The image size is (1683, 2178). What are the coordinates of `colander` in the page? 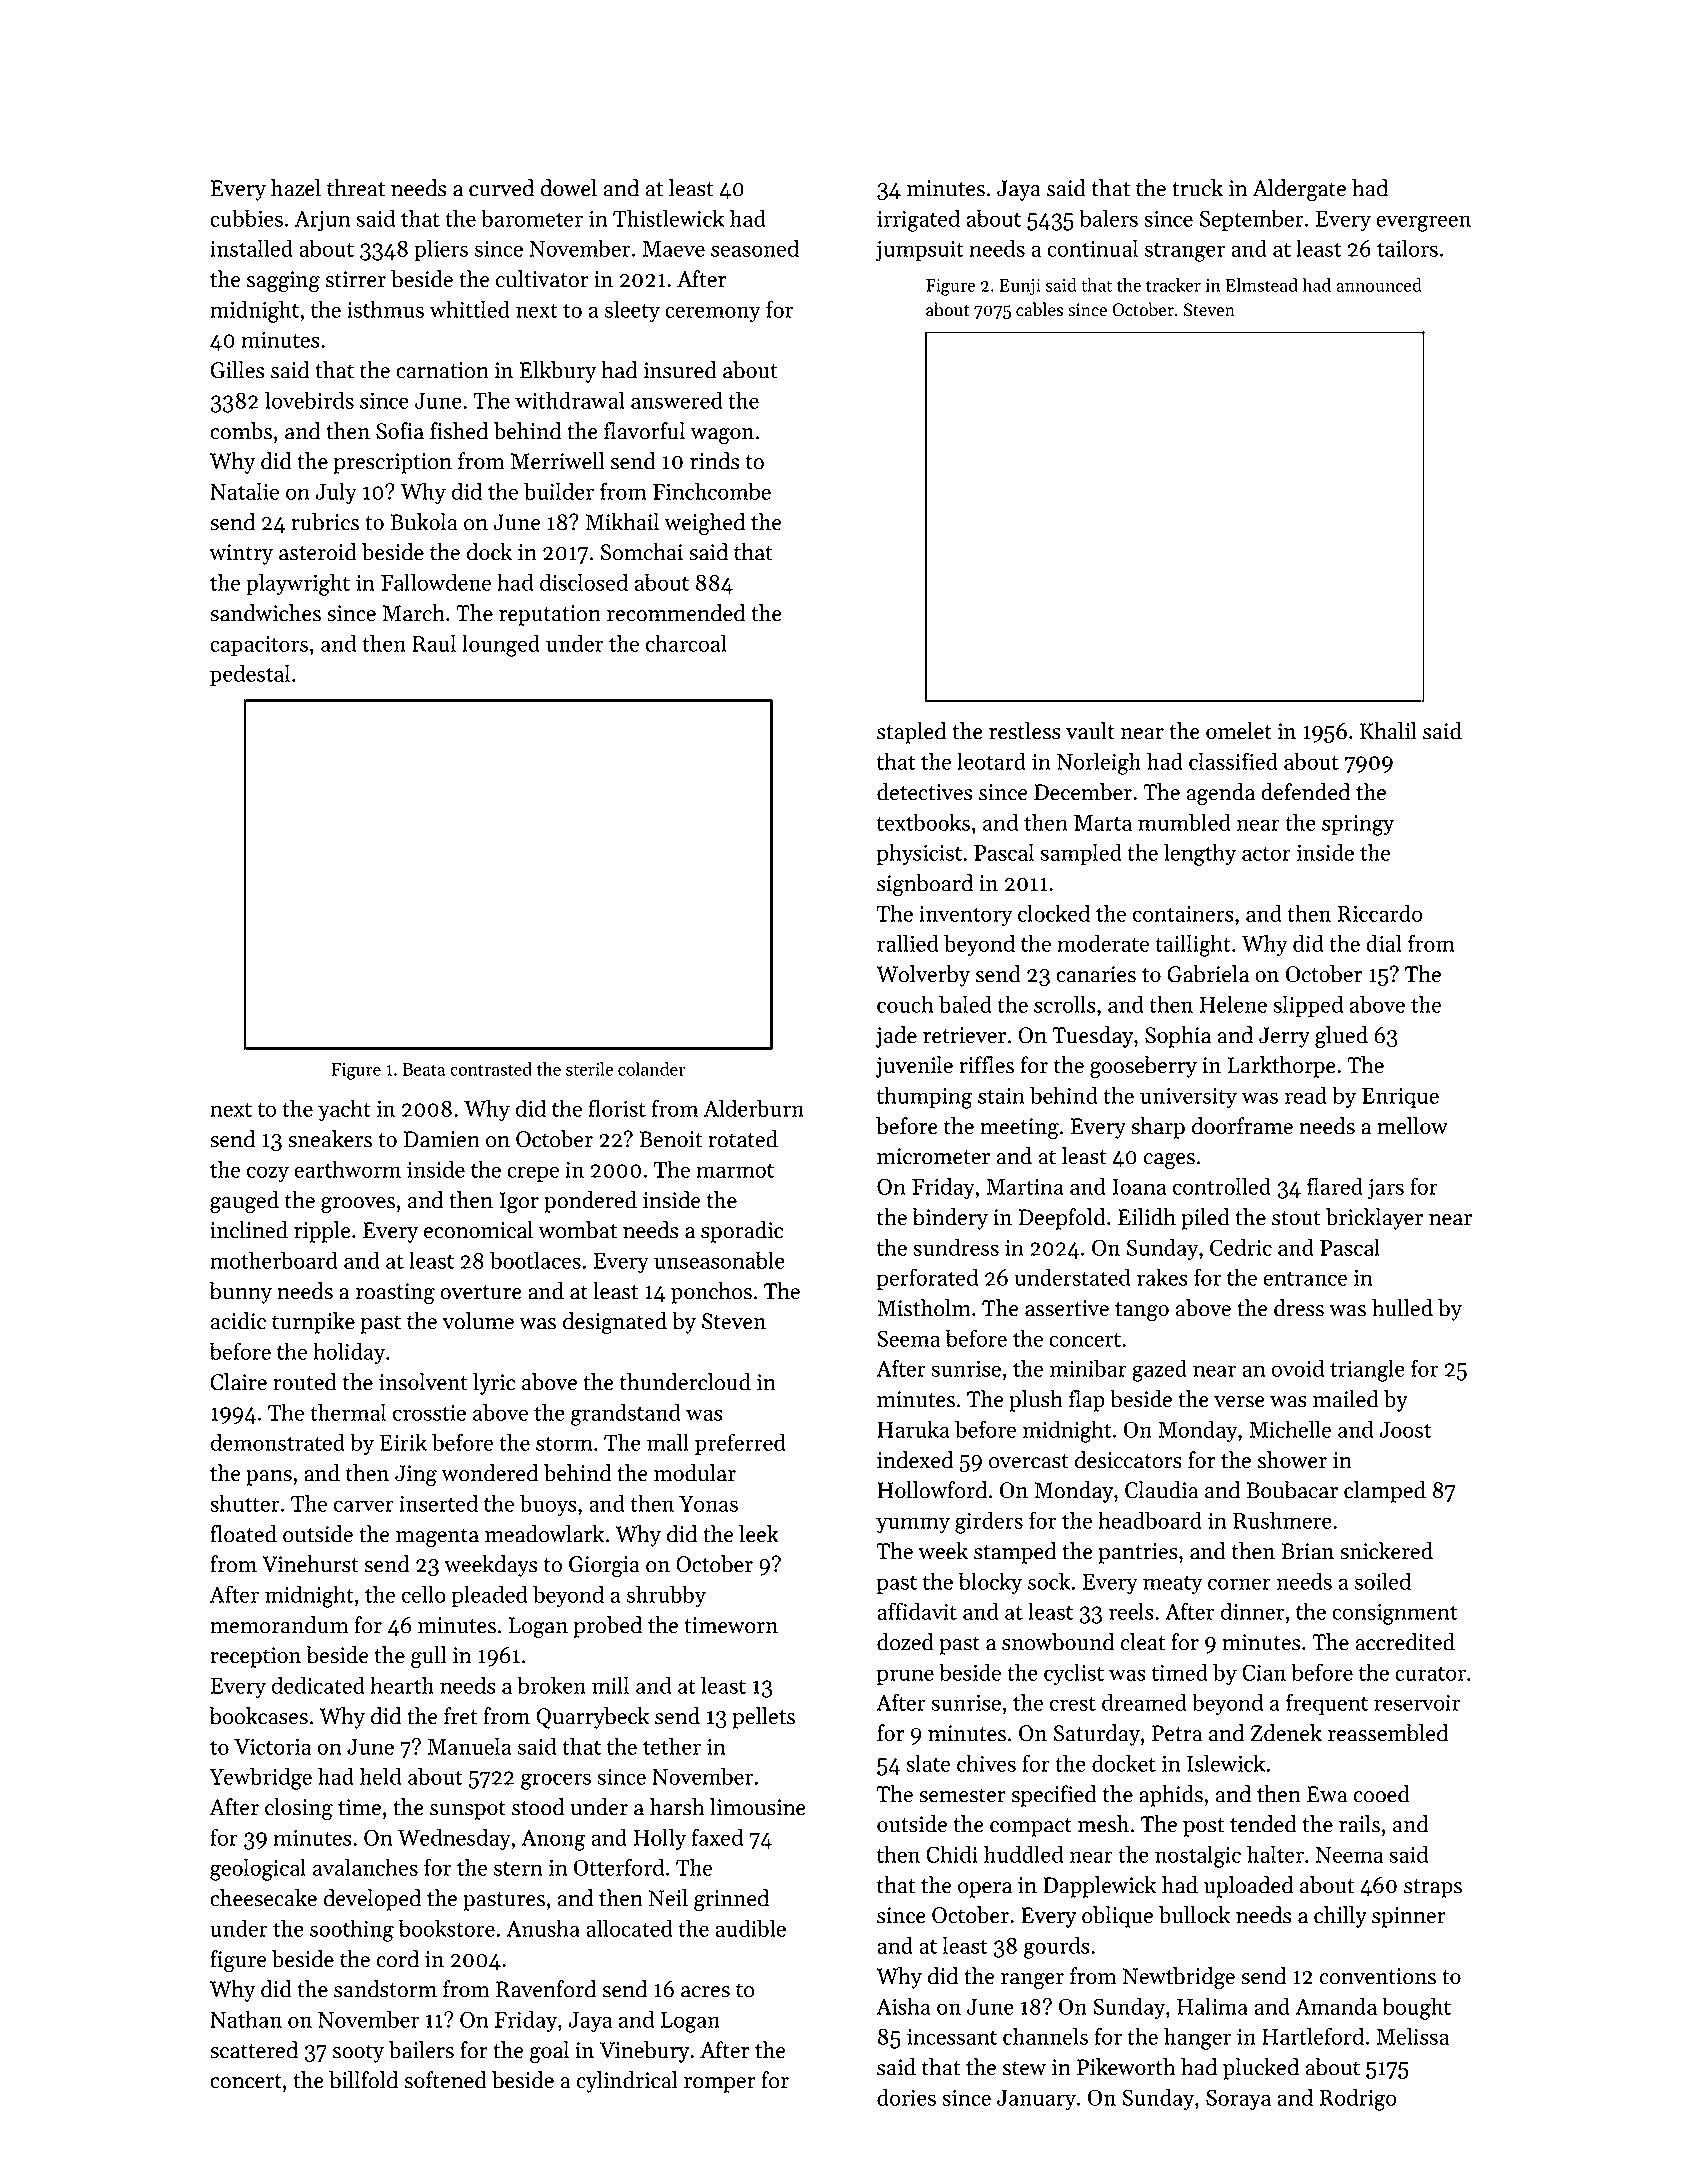 It's located at (651, 1069).
